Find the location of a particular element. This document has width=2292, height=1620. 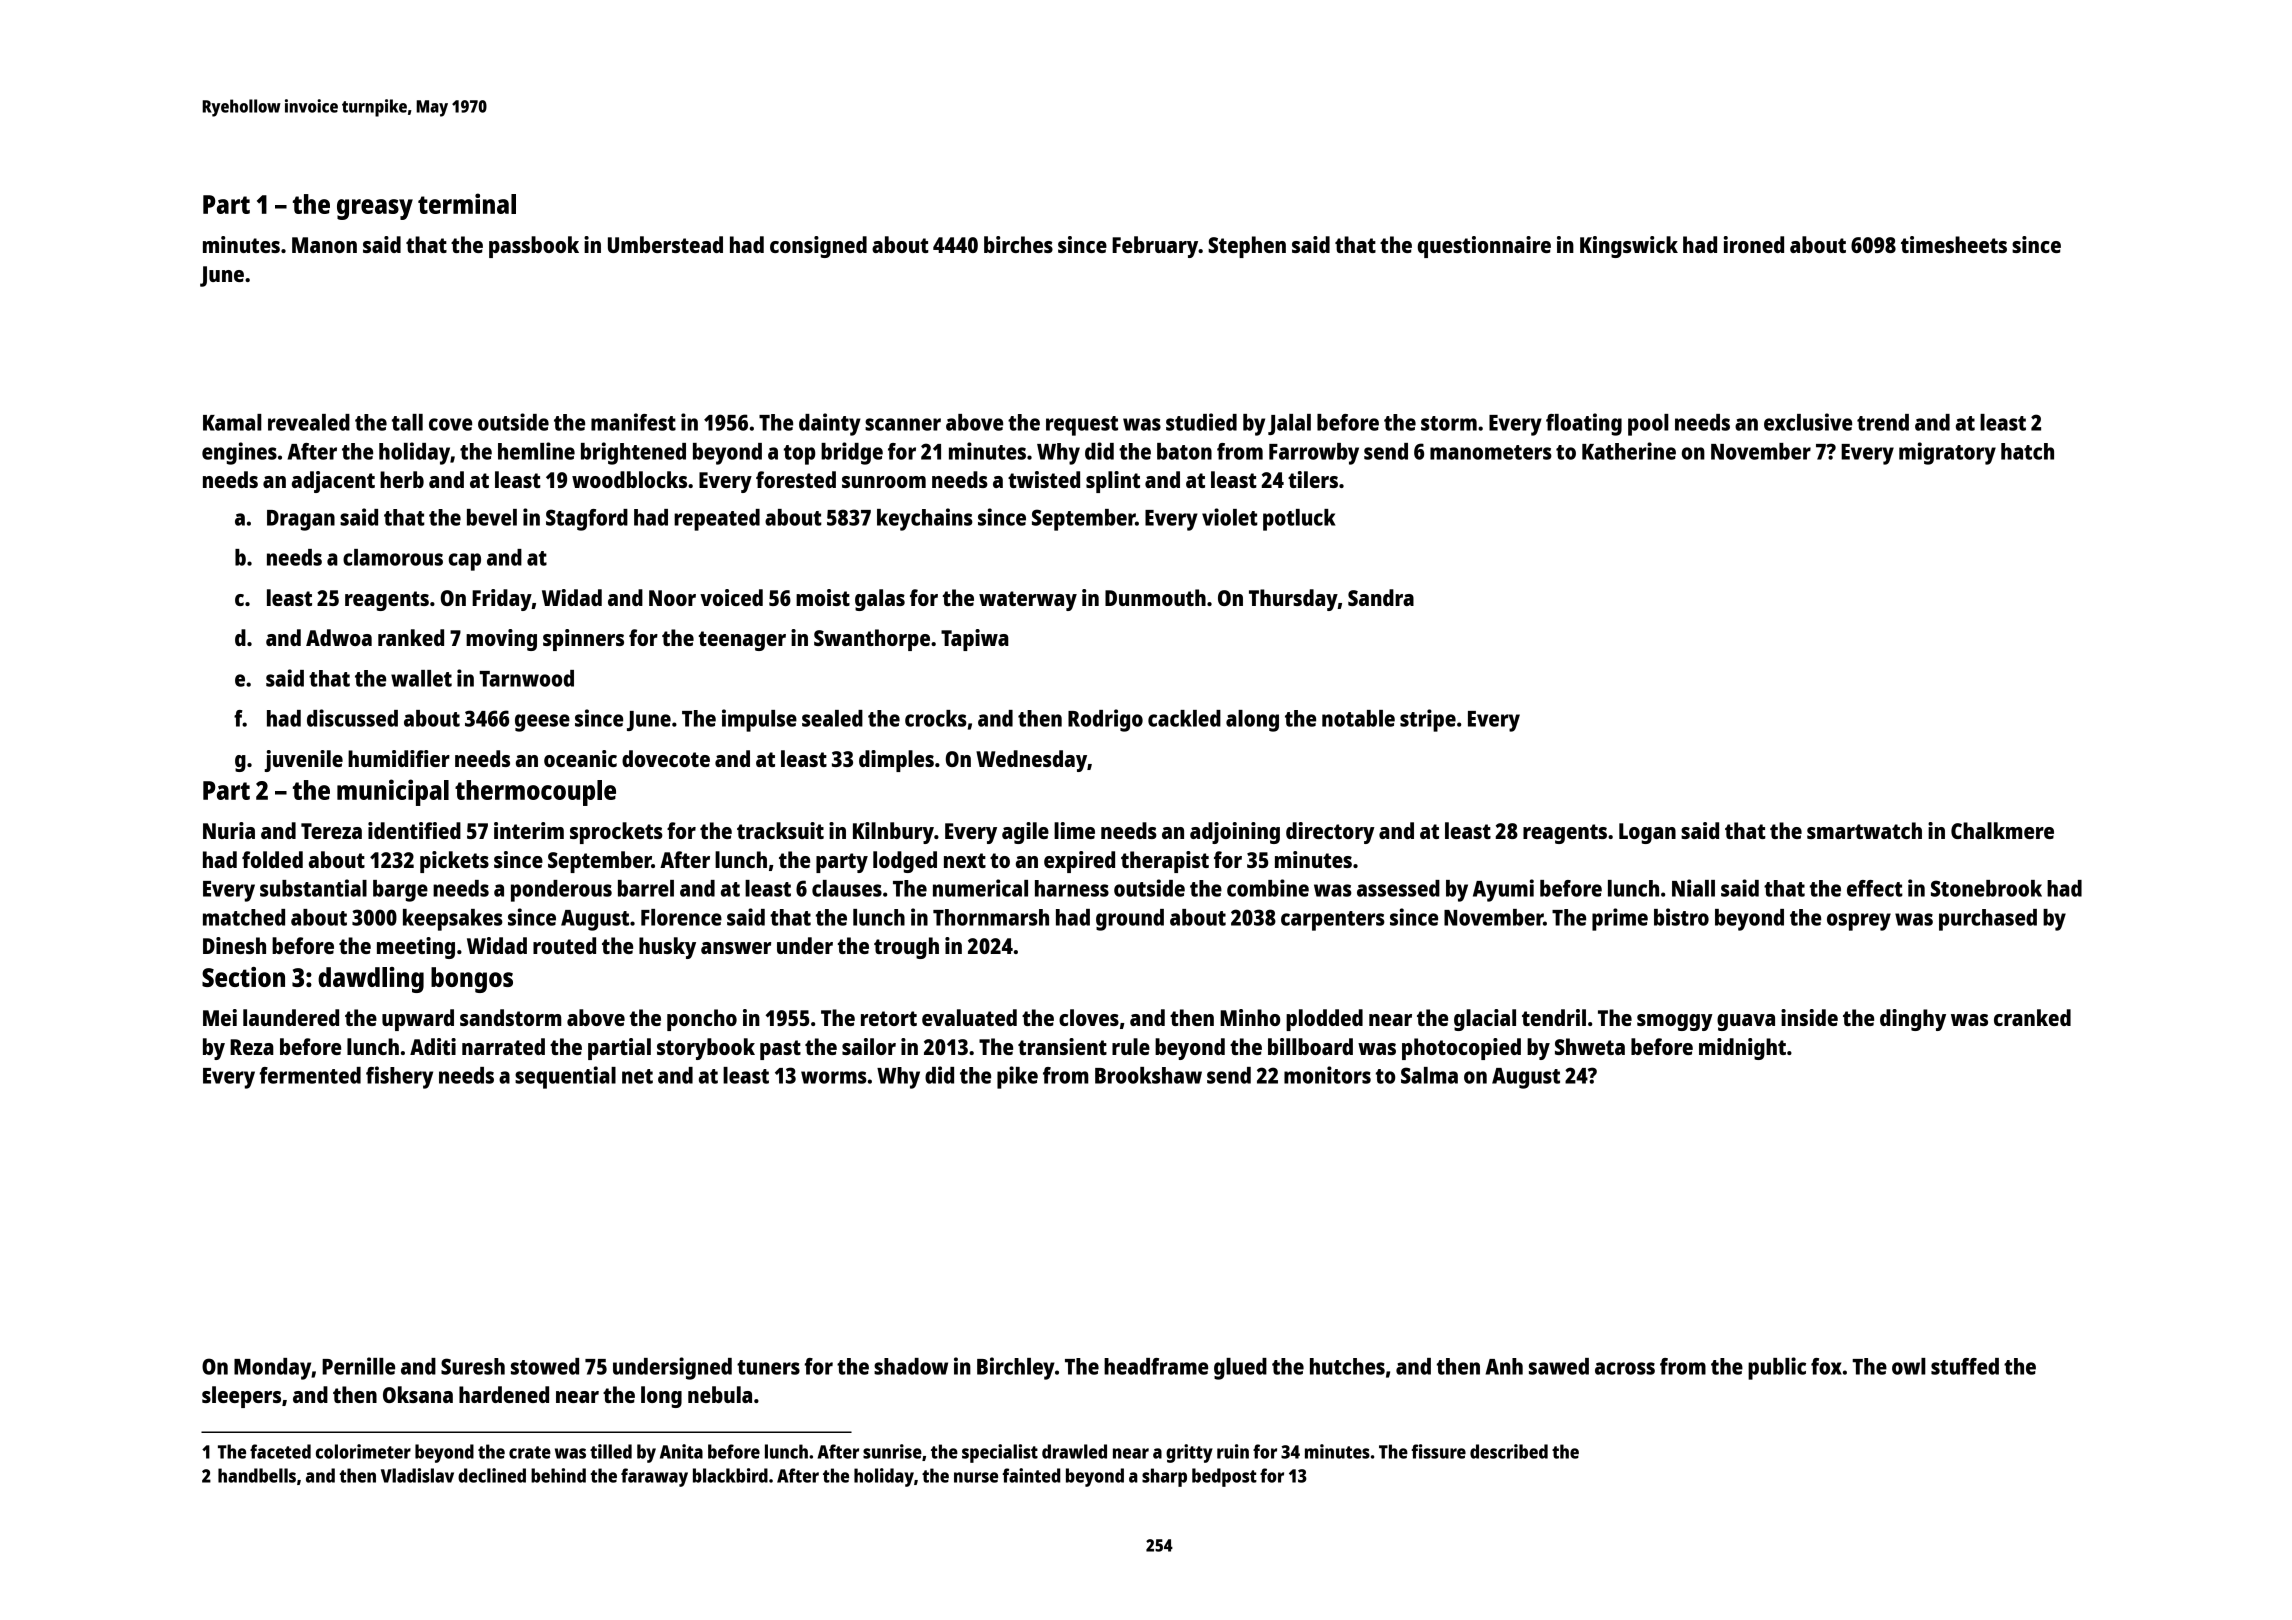

oceanic is located at coordinates (580, 758).
